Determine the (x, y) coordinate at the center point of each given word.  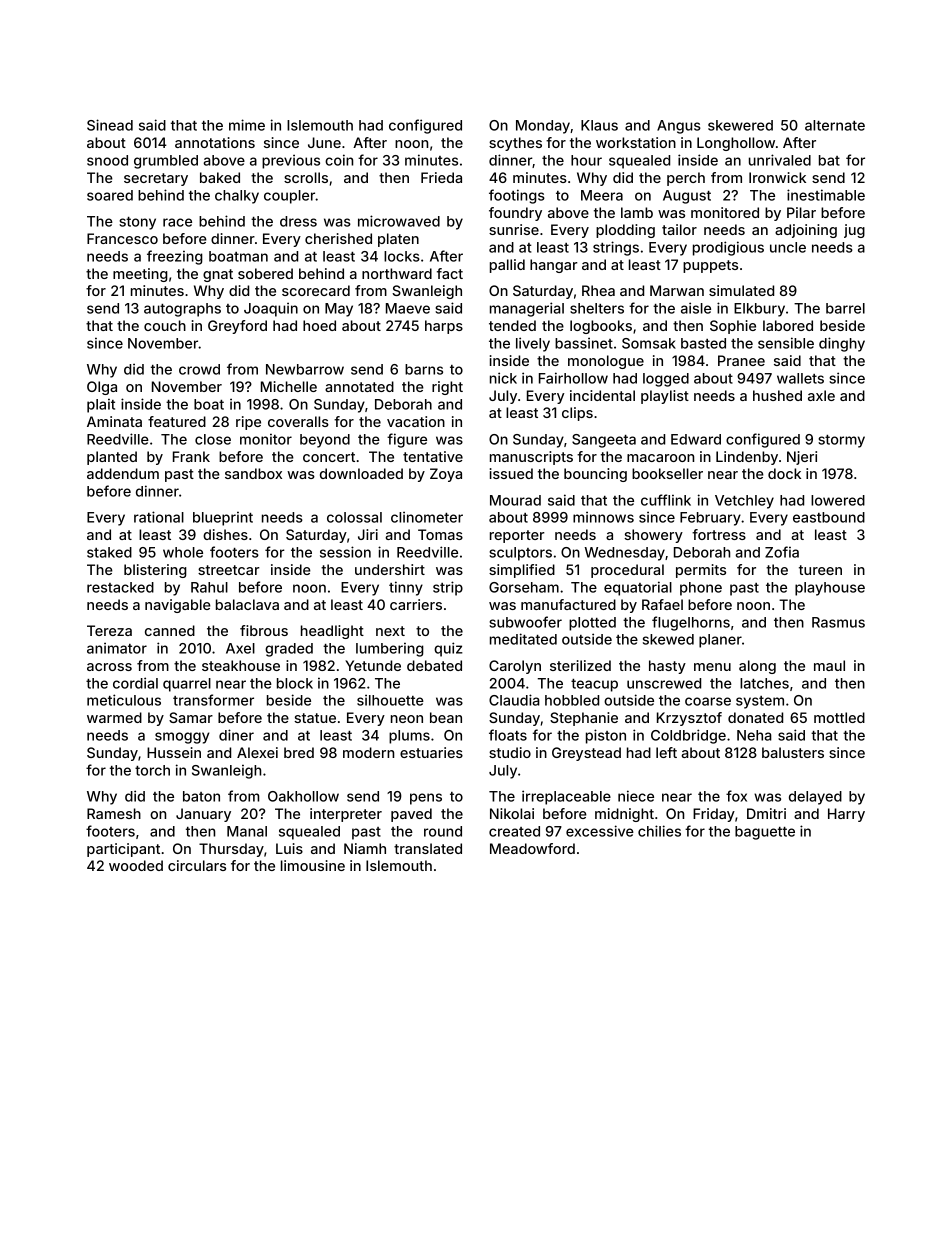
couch (165, 325)
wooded (136, 865)
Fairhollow (573, 378)
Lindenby (747, 458)
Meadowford (532, 848)
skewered (740, 125)
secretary (156, 179)
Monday (543, 127)
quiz (448, 649)
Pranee (741, 360)
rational (159, 517)
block (295, 683)
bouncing (595, 475)
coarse (708, 701)
